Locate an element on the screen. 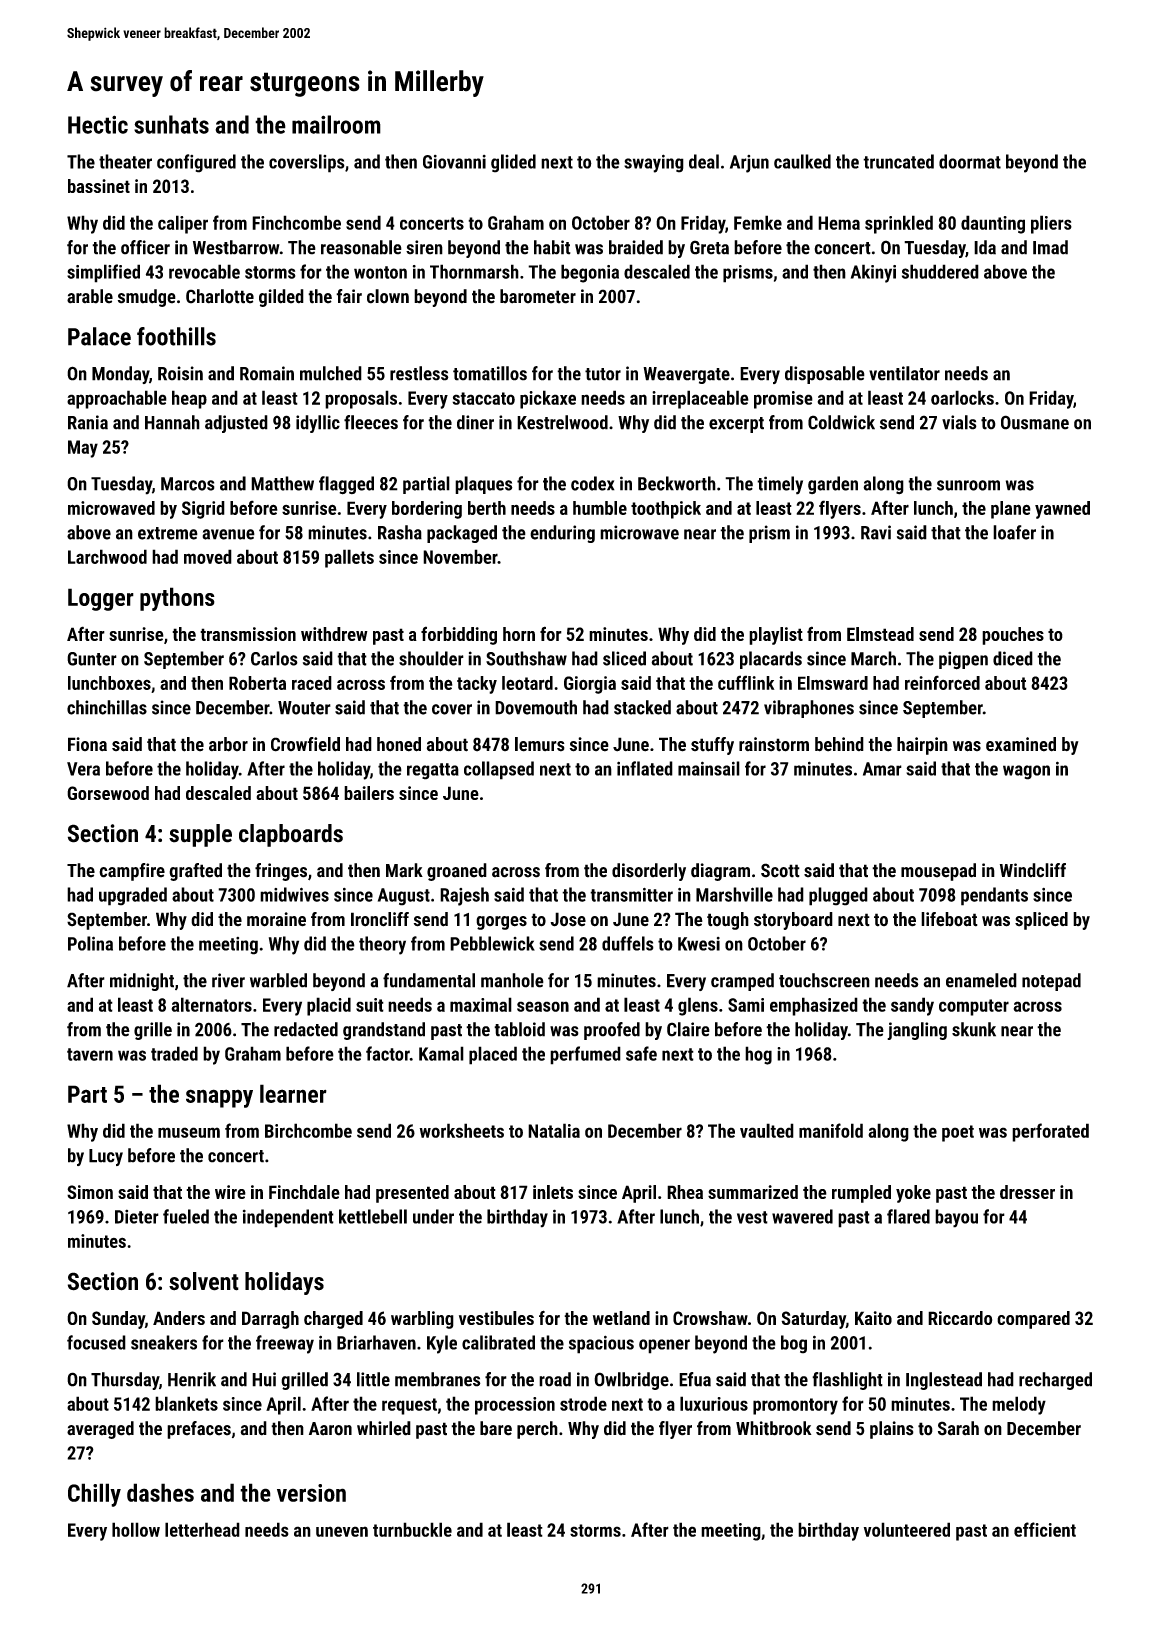 This screenshot has width=1162, height=1643. Jose is located at coordinates (568, 919).
